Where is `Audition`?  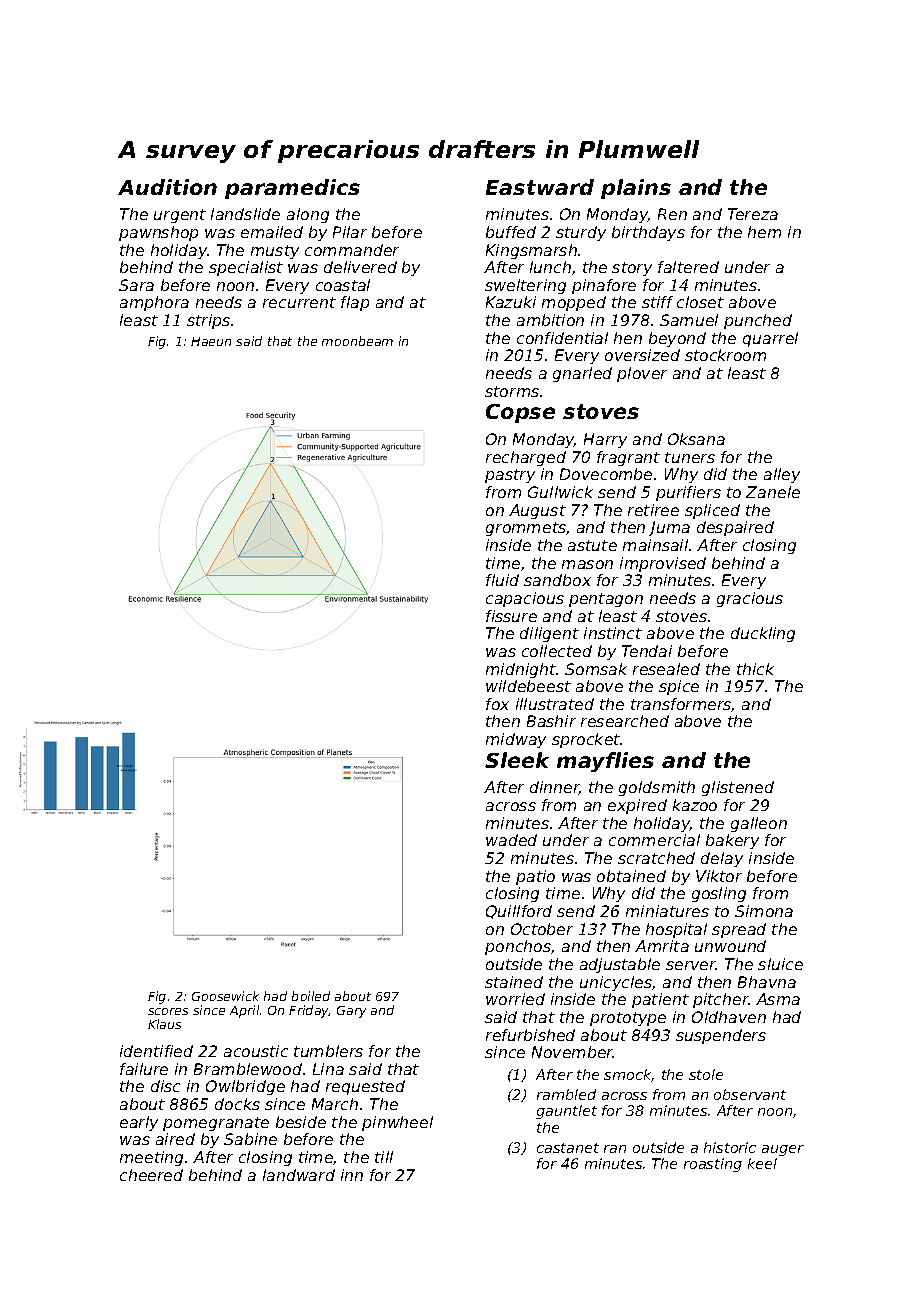 Audition is located at coordinates (167, 187).
